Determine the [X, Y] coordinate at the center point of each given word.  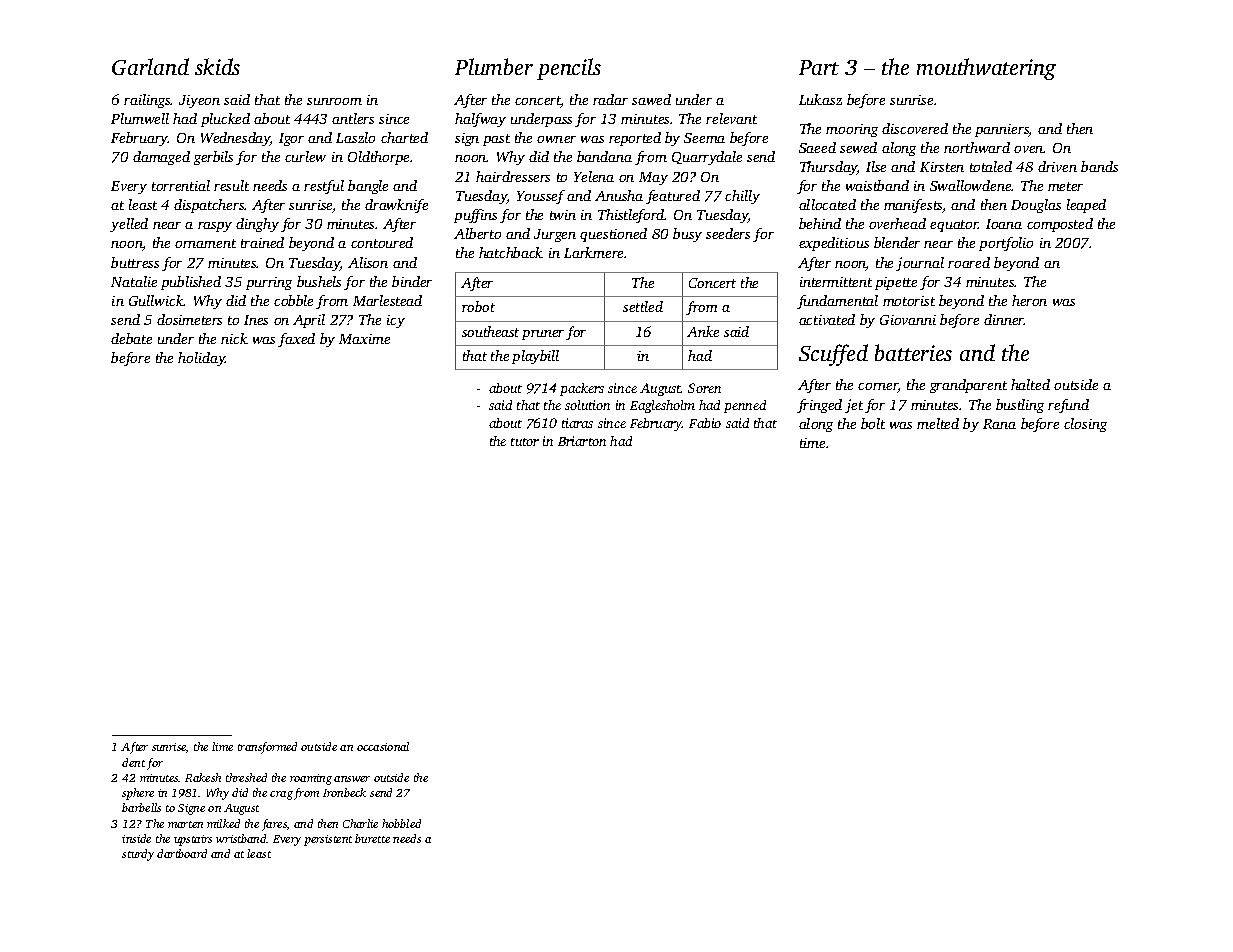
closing [1085, 425]
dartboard [182, 853]
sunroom [334, 101]
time [812, 443]
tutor [525, 442]
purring [269, 283]
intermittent [836, 282]
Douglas [1036, 206]
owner [556, 139]
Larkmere [593, 252]
